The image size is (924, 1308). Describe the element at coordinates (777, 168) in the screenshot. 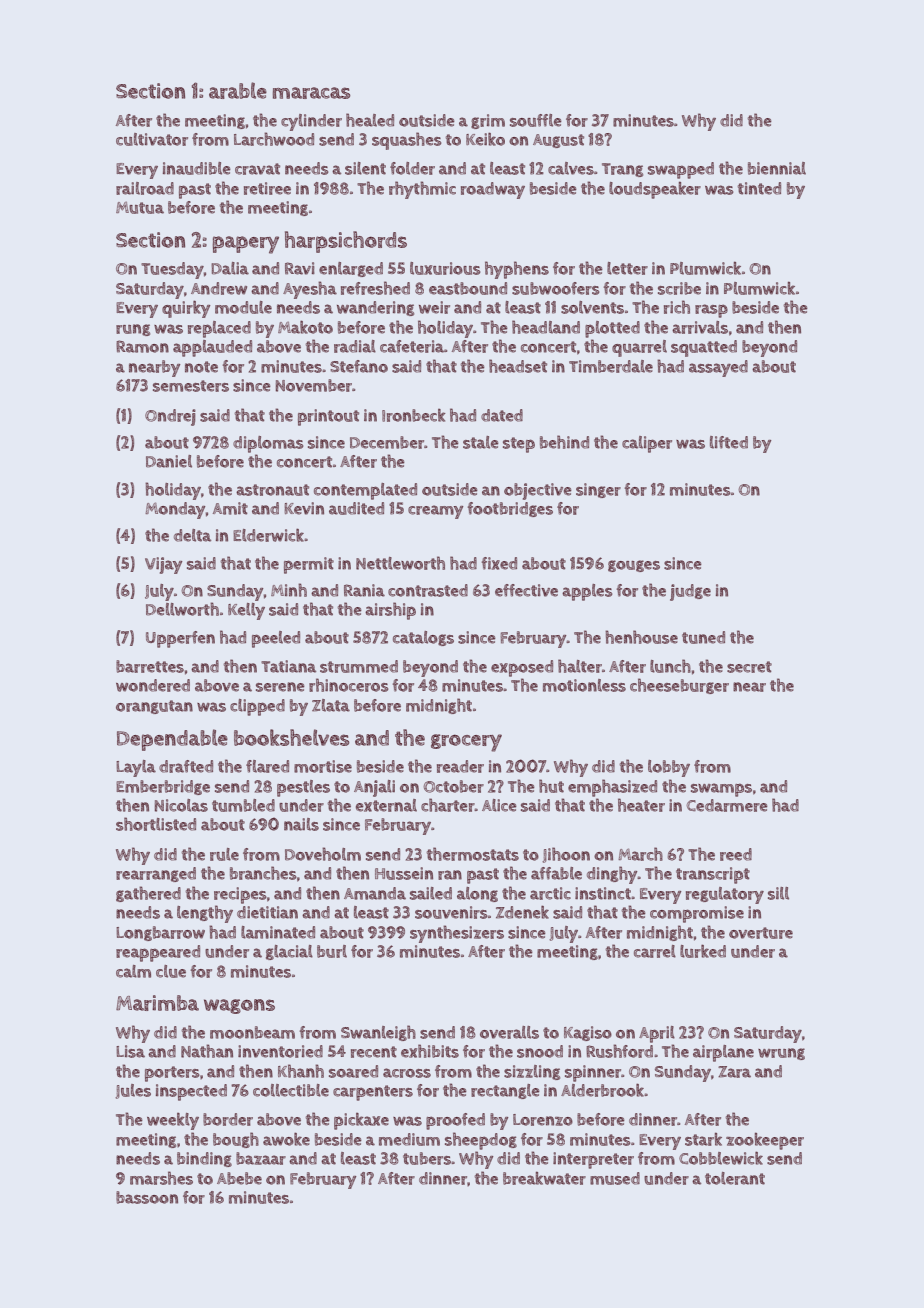

I see `biennial` at that location.
